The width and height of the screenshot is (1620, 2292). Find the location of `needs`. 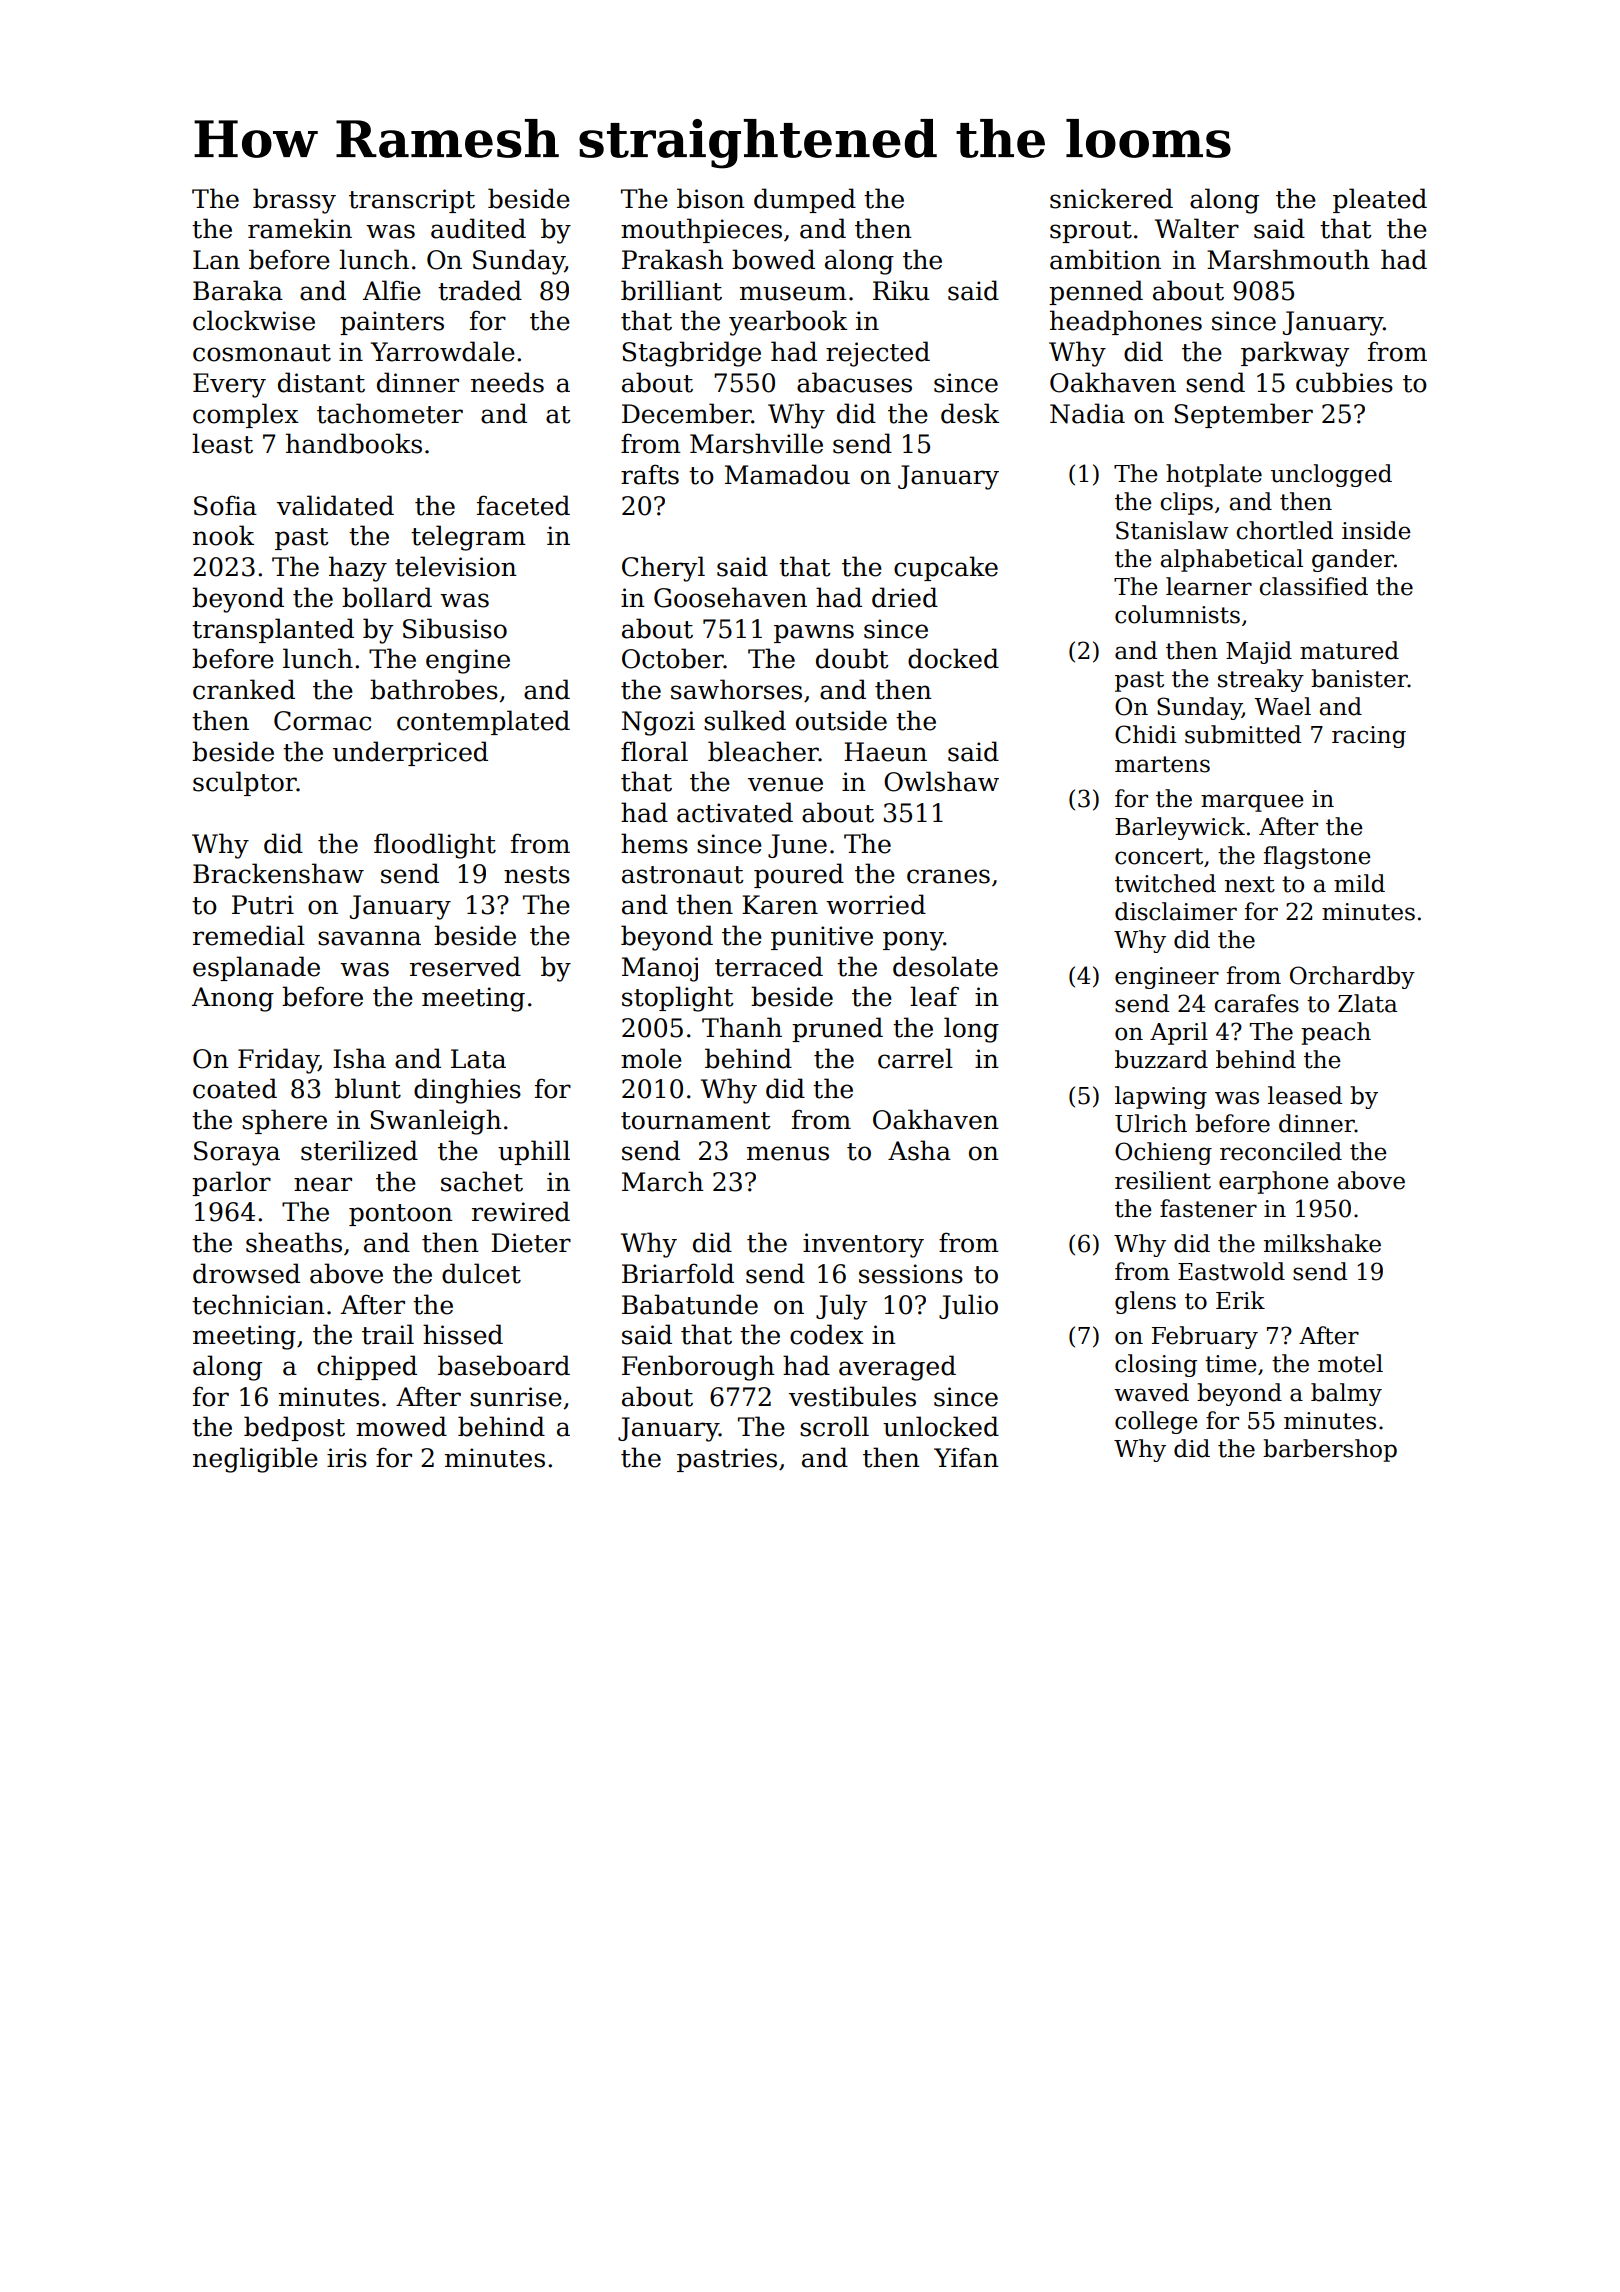

needs is located at coordinates (507, 382).
